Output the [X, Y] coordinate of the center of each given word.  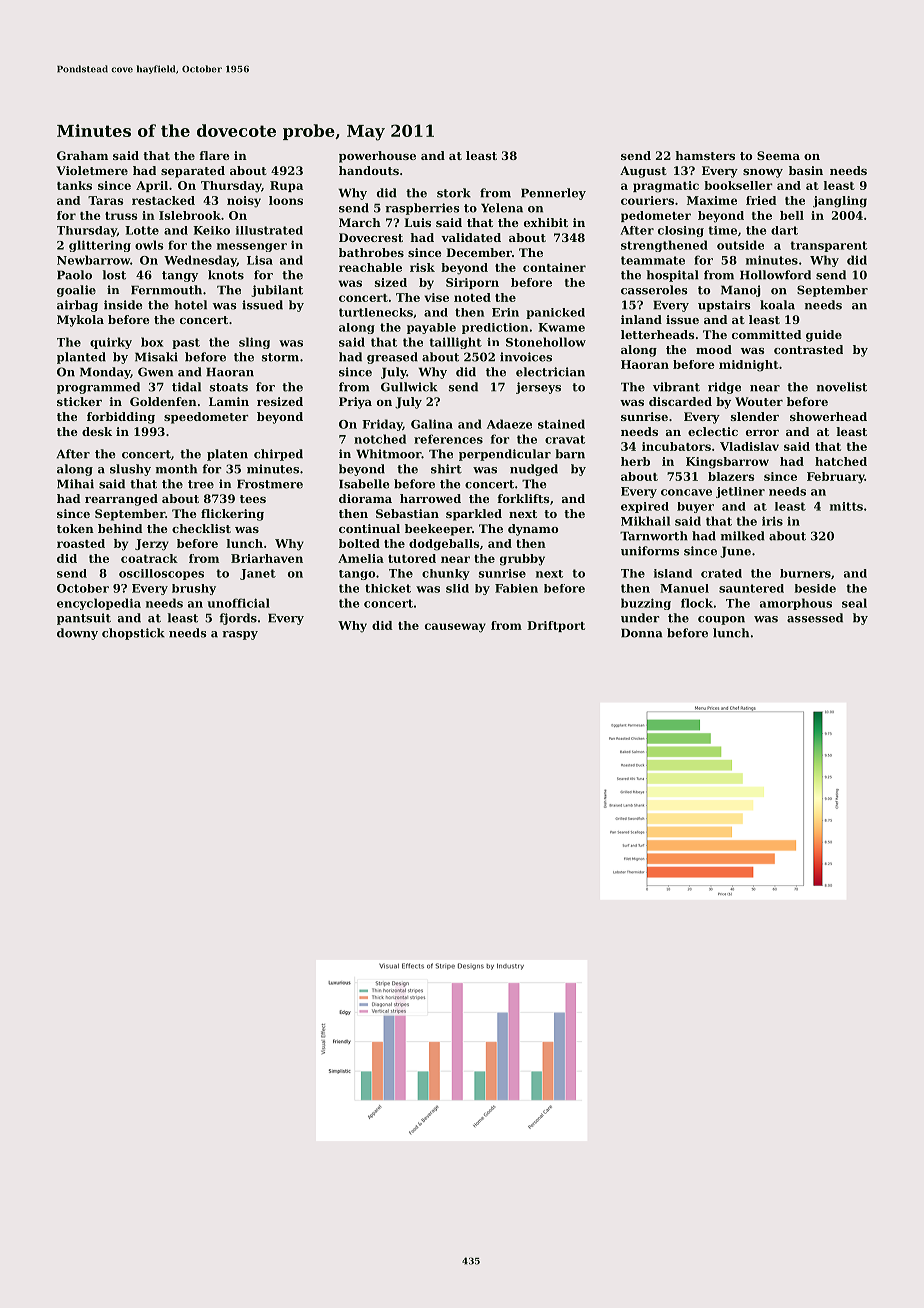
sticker [79, 401]
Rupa [286, 186]
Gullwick [409, 387]
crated [721, 573]
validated [471, 237]
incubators [676, 446]
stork [454, 193]
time [722, 230]
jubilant [277, 291]
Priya [355, 403]
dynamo [533, 530]
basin [806, 170]
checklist [201, 528]
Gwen [155, 372]
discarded [680, 401]
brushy [194, 589]
